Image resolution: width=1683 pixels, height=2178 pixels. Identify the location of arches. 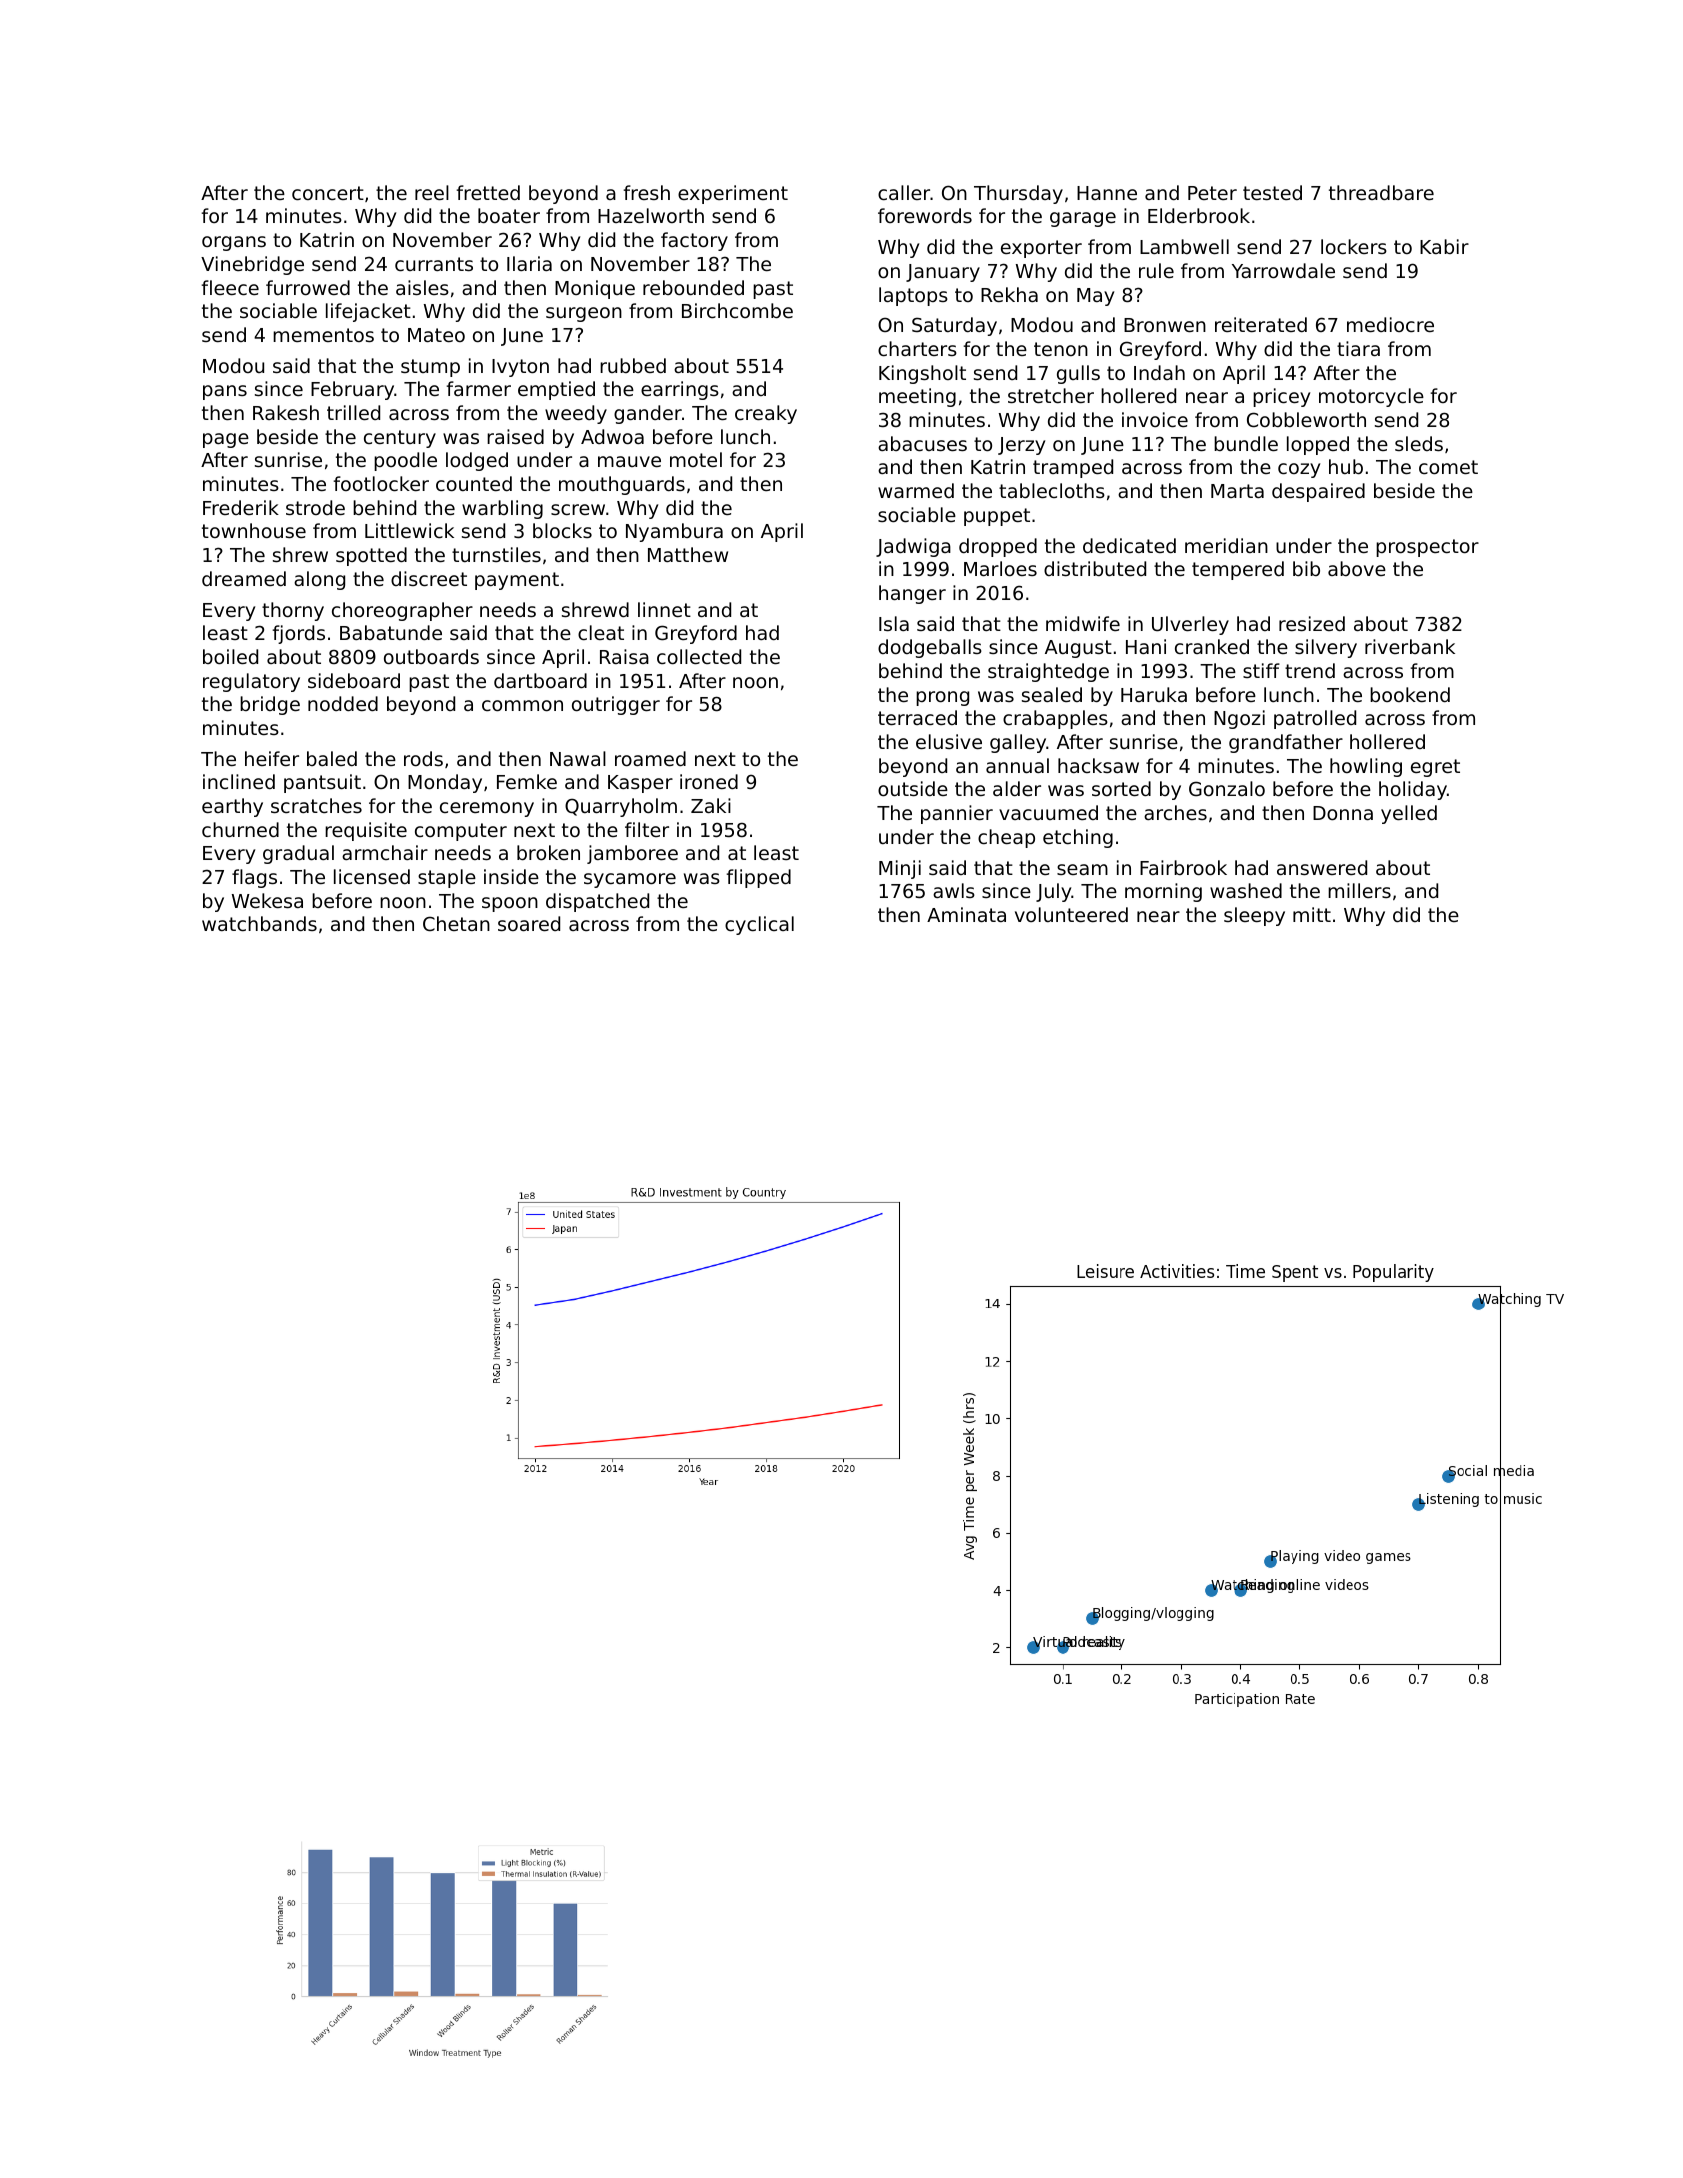
(1175, 812).
